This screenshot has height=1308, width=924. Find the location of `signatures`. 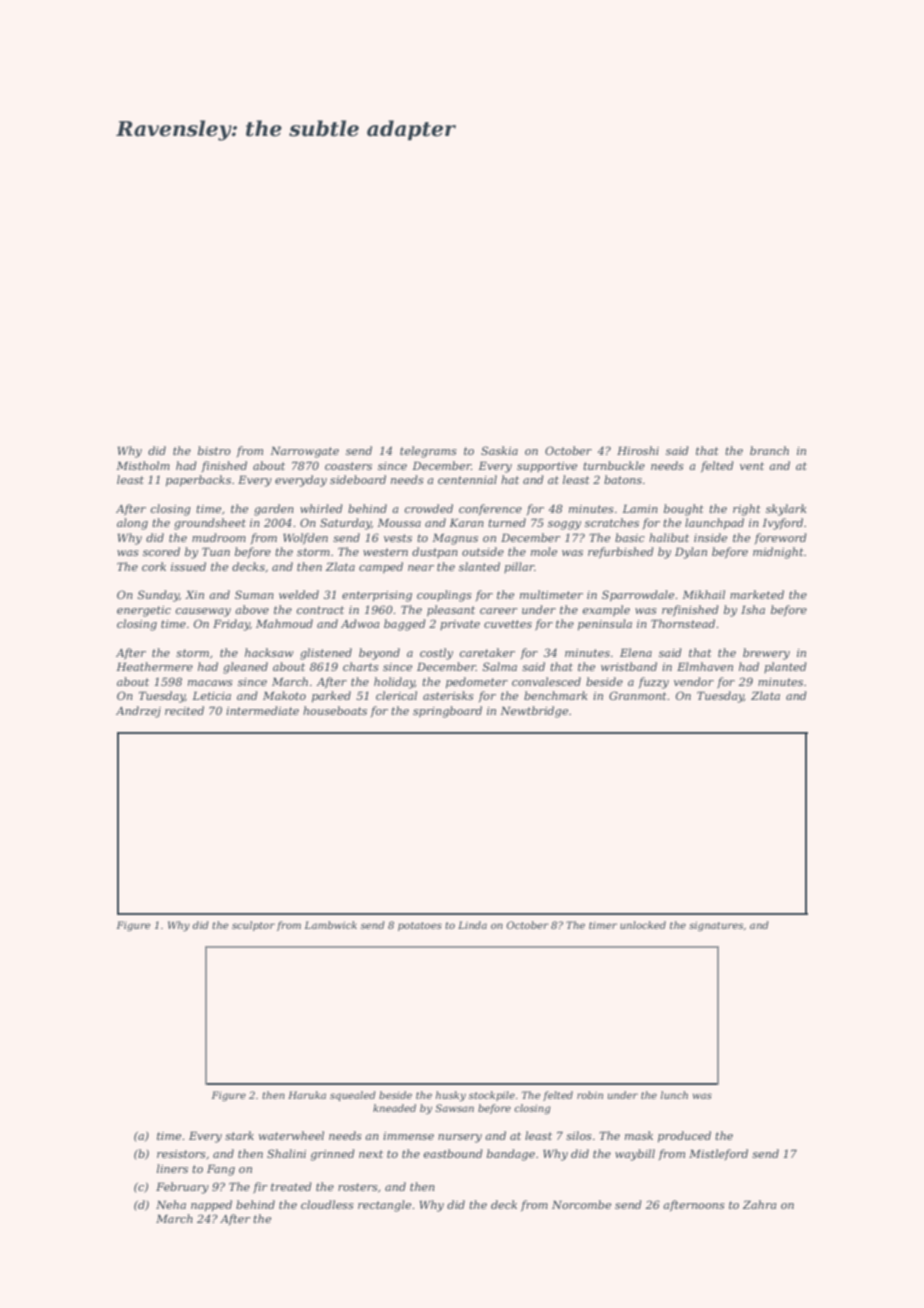

signatures is located at coordinates (716, 926).
